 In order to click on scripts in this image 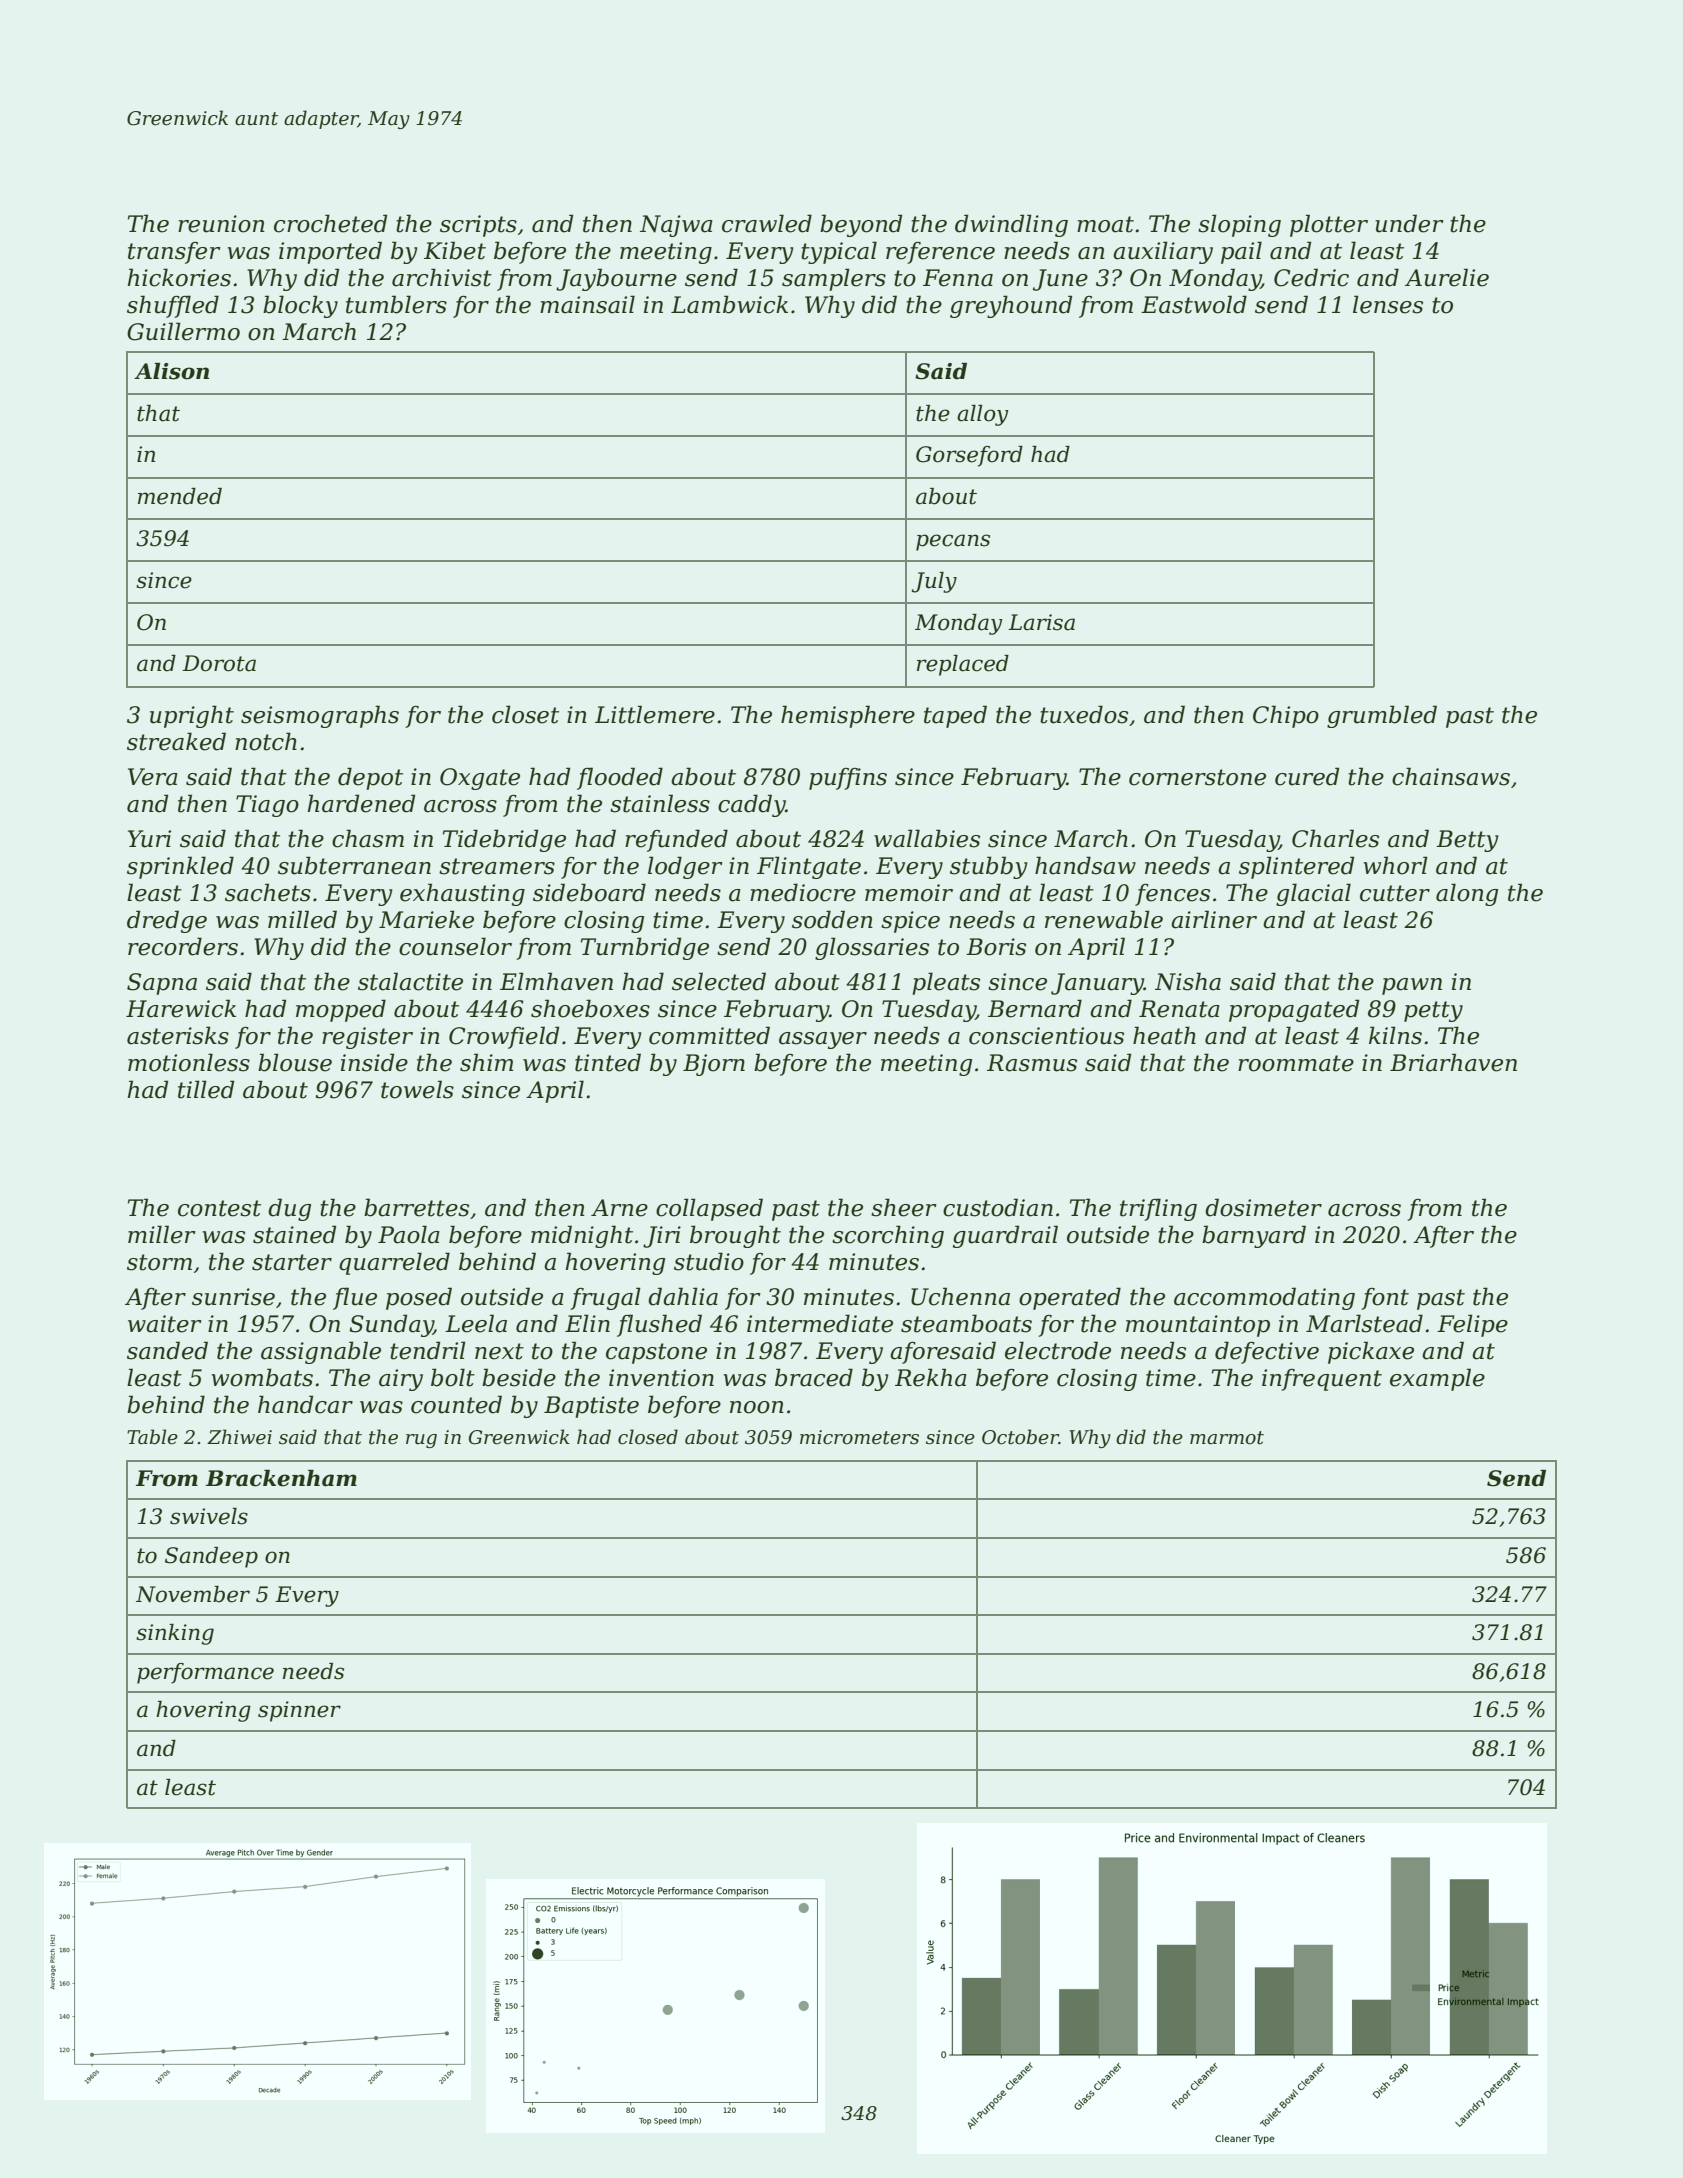, I will do `click(478, 226)`.
